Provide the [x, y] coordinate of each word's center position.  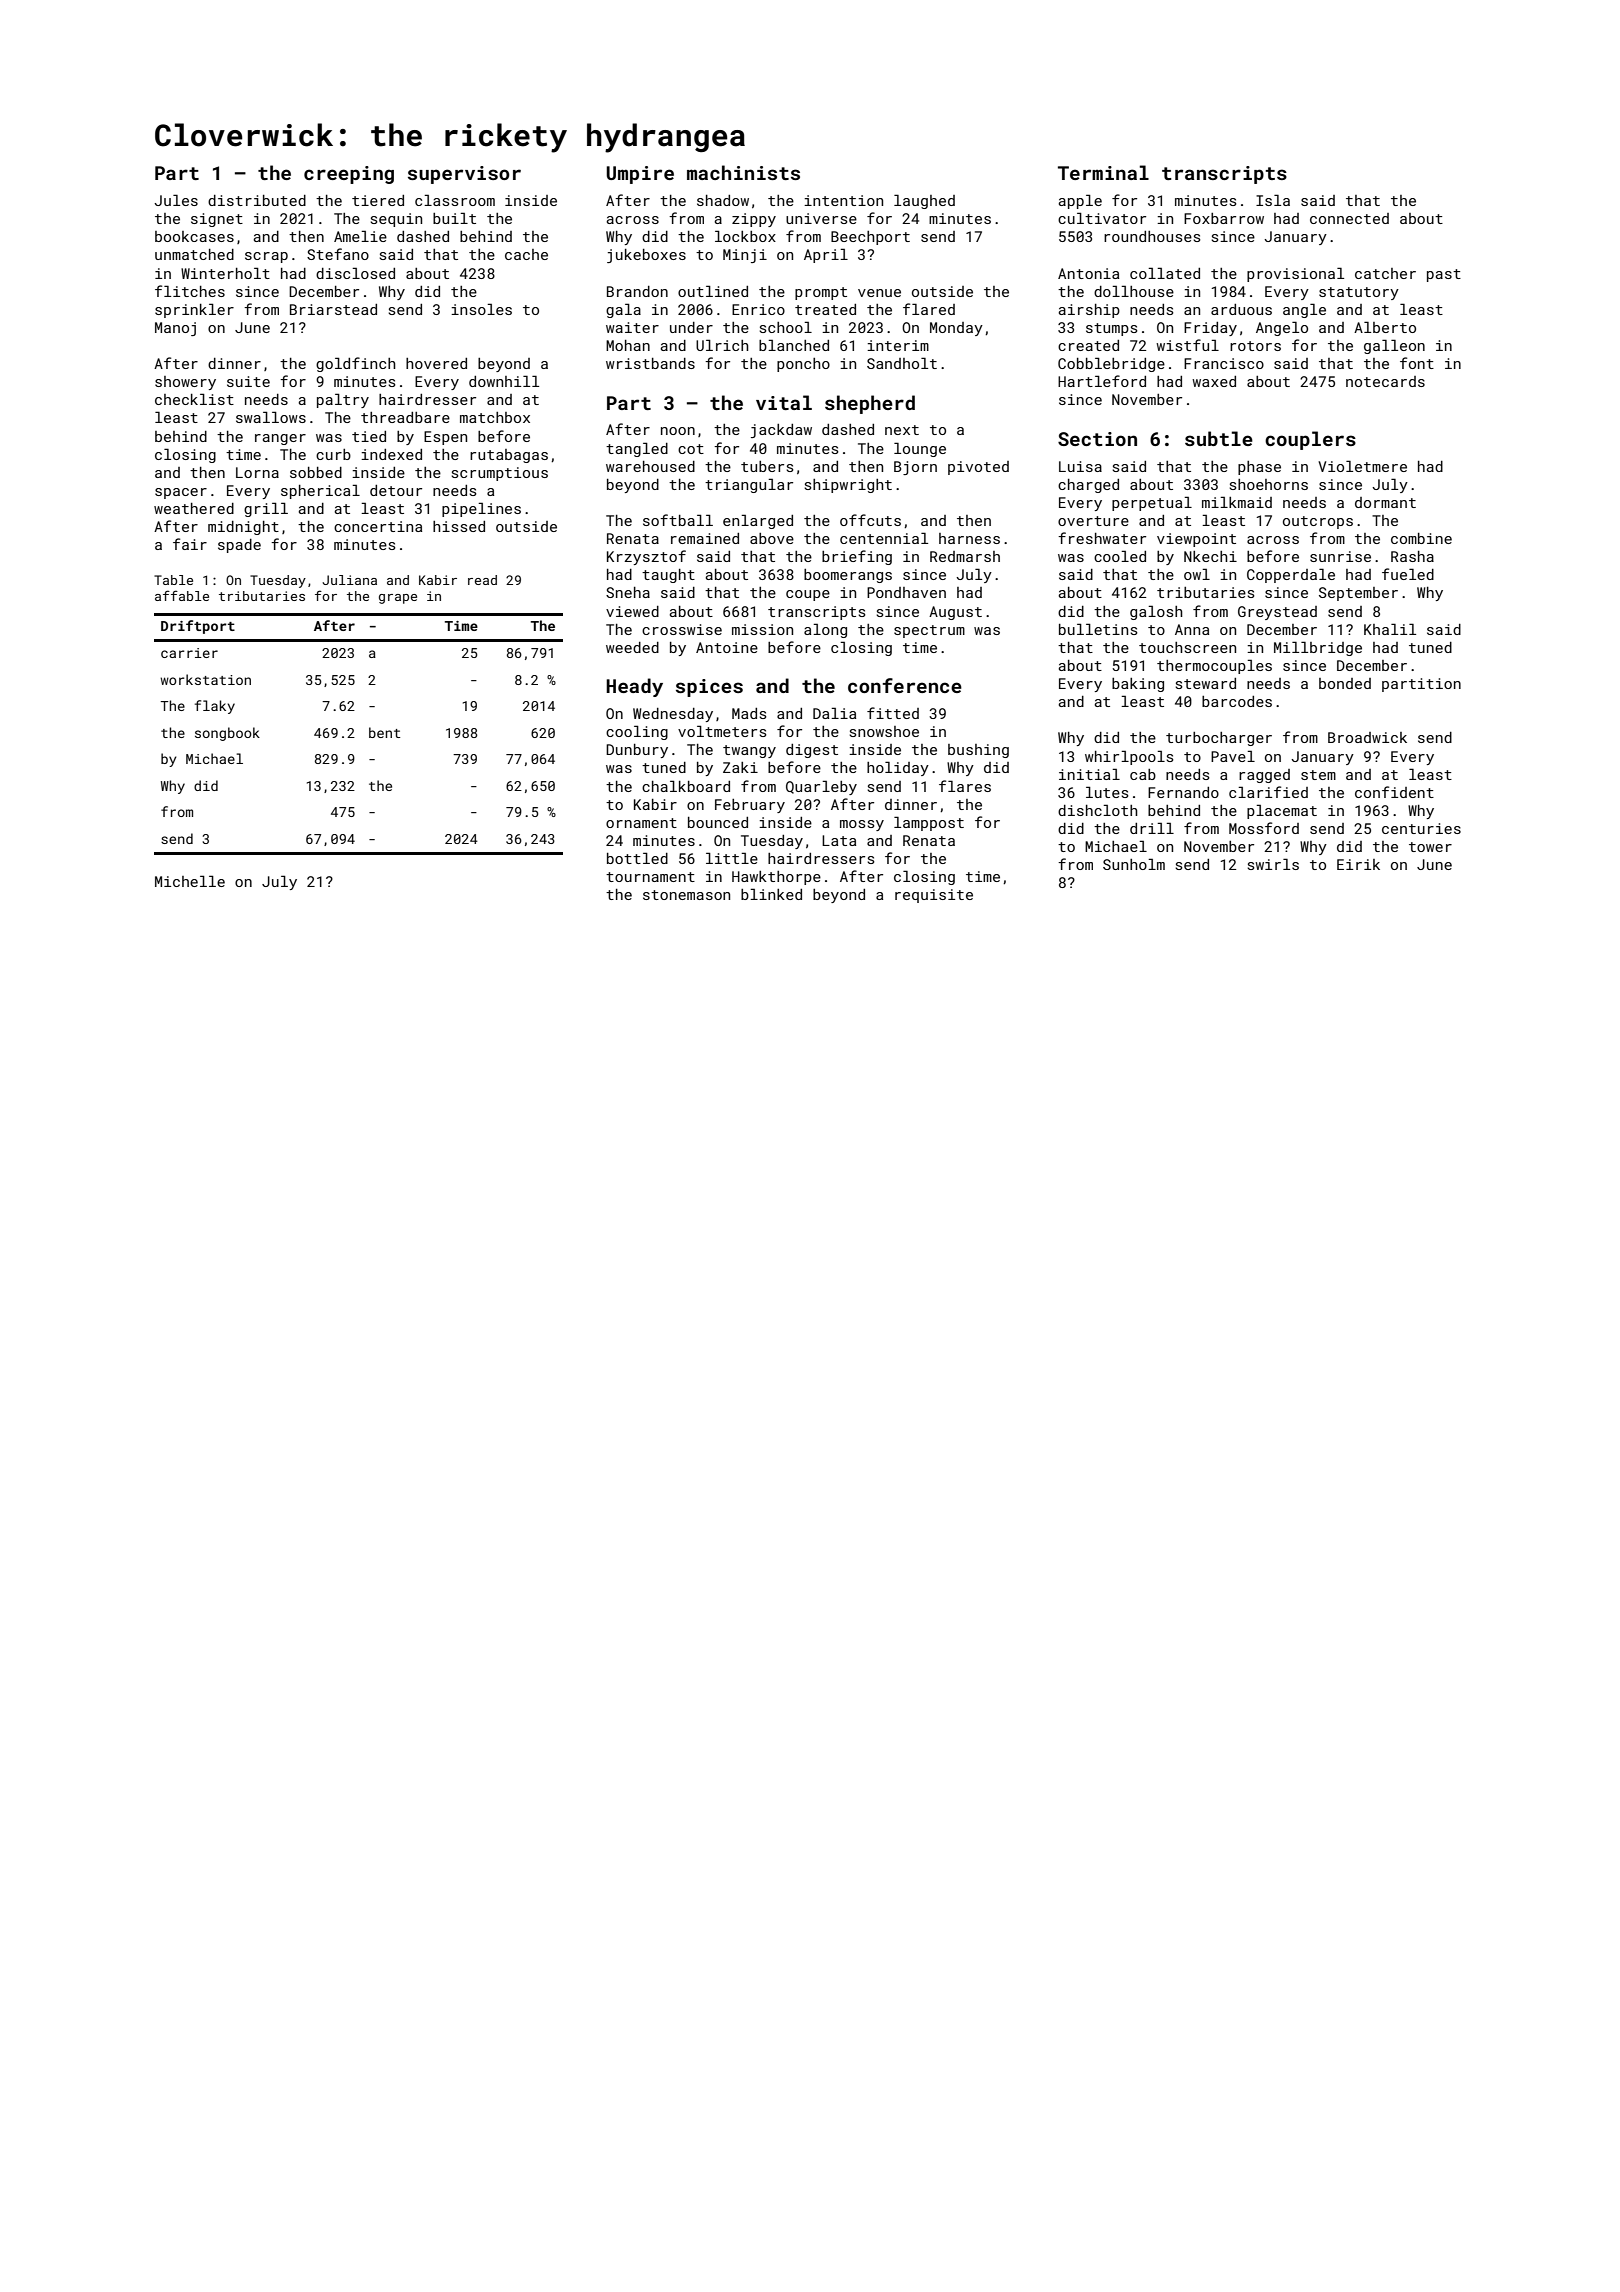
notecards [1385, 381]
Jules [176, 200]
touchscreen [1187, 647]
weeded [632, 647]
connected [1349, 218]
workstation [205, 679]
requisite [934, 896]
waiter [632, 327]
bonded [1345, 683]
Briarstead [333, 309]
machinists [743, 172]
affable [182, 595]
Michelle [190, 881]
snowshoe [884, 731]
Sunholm [1134, 864]
